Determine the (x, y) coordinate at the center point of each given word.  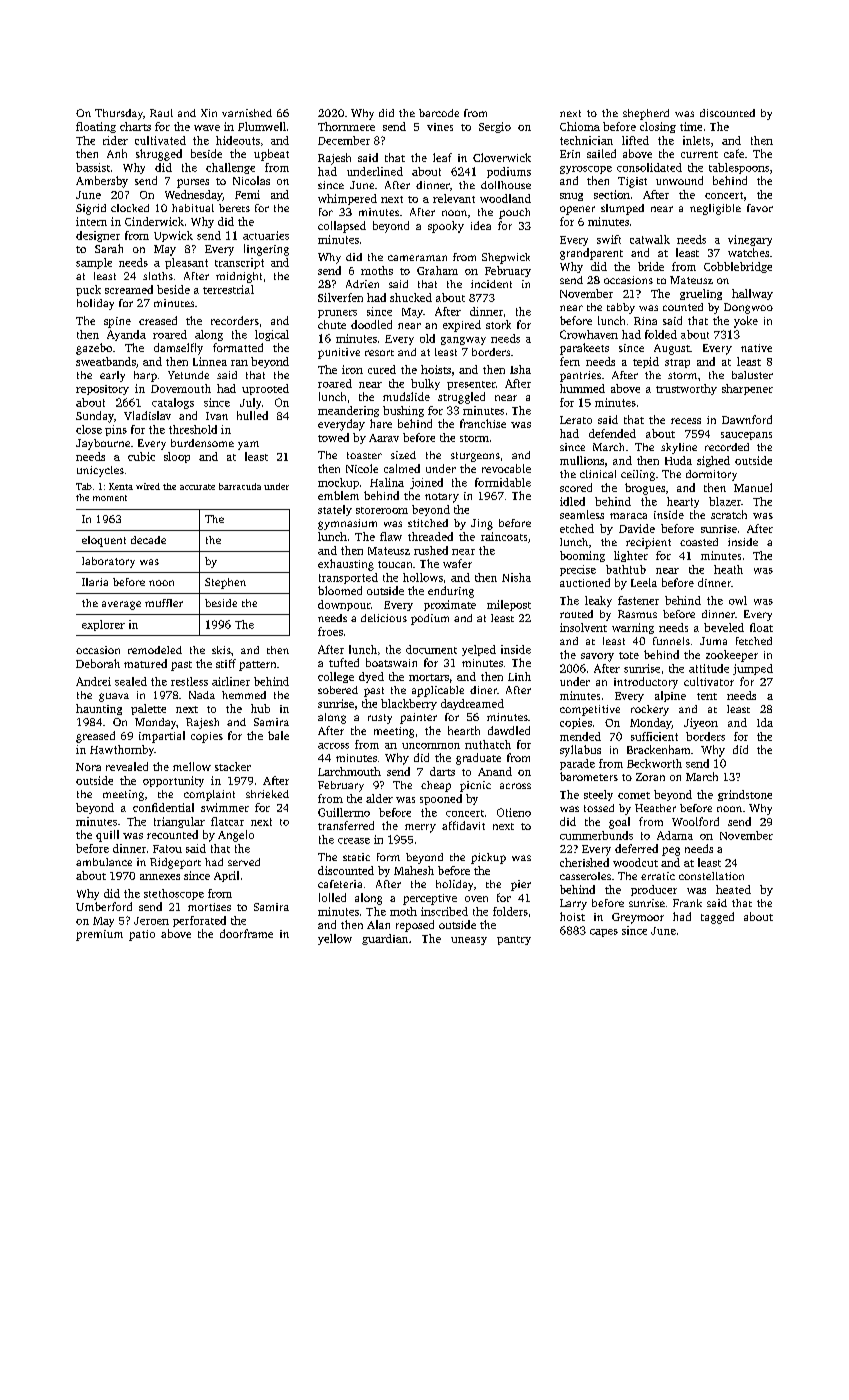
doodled (371, 324)
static (356, 857)
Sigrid (91, 209)
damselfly (178, 349)
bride (651, 266)
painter (418, 718)
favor (760, 208)
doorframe (246, 933)
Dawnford (747, 419)
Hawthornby (122, 750)
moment (110, 498)
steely (598, 795)
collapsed (342, 227)
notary (442, 498)
